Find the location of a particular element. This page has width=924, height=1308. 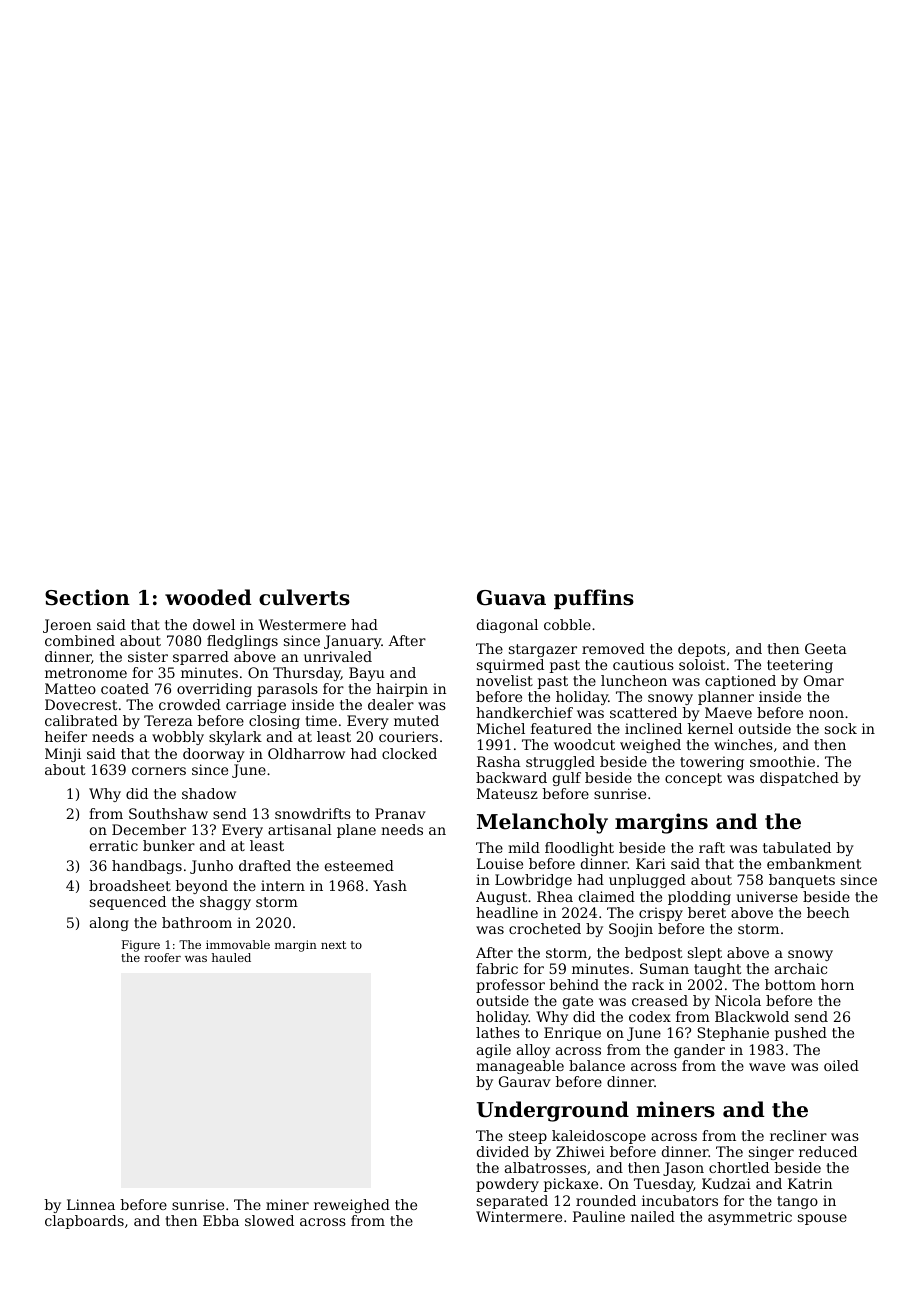

carriage is located at coordinates (256, 706).
